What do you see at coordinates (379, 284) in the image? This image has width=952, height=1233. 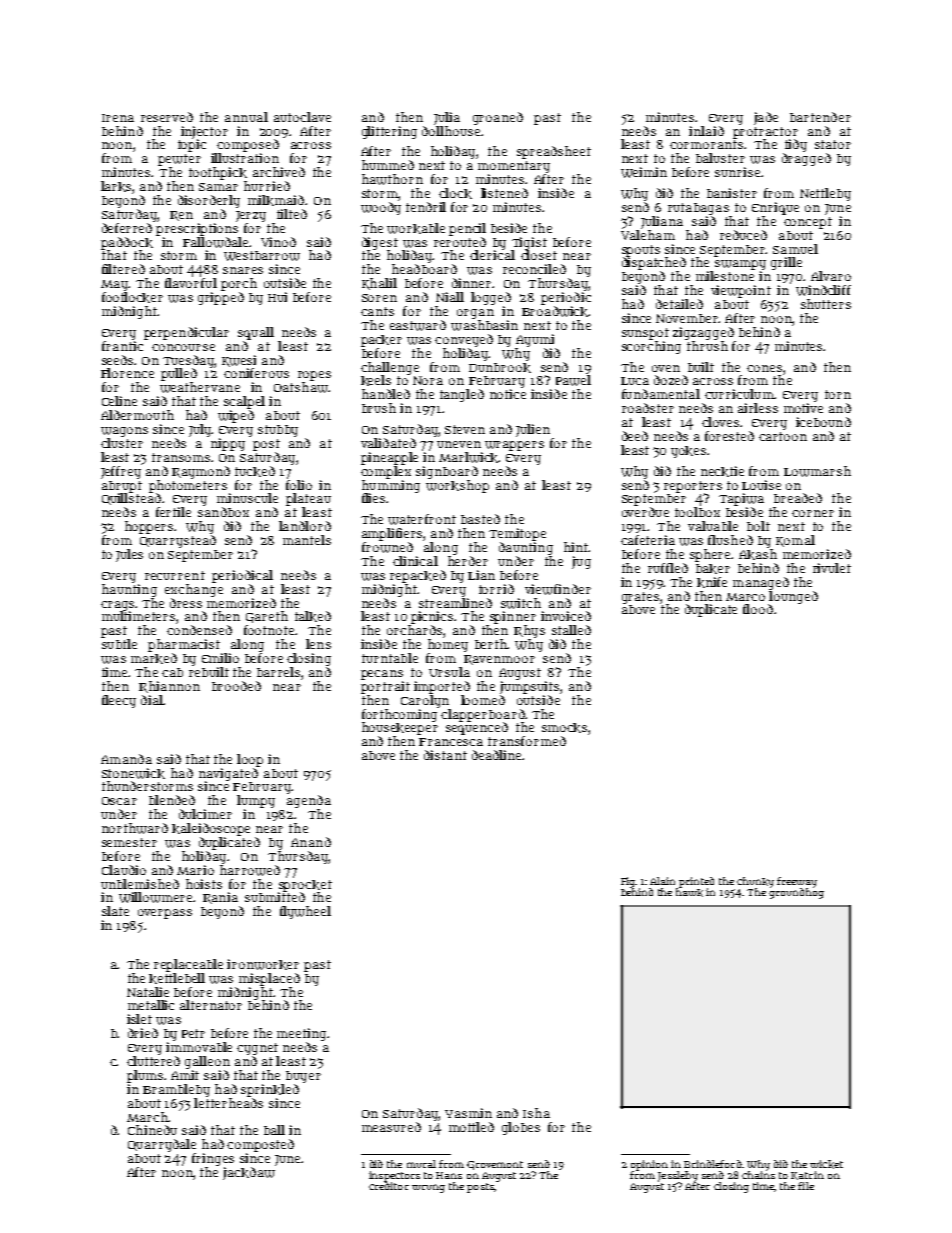 I see `Khalil` at bounding box center [379, 284].
